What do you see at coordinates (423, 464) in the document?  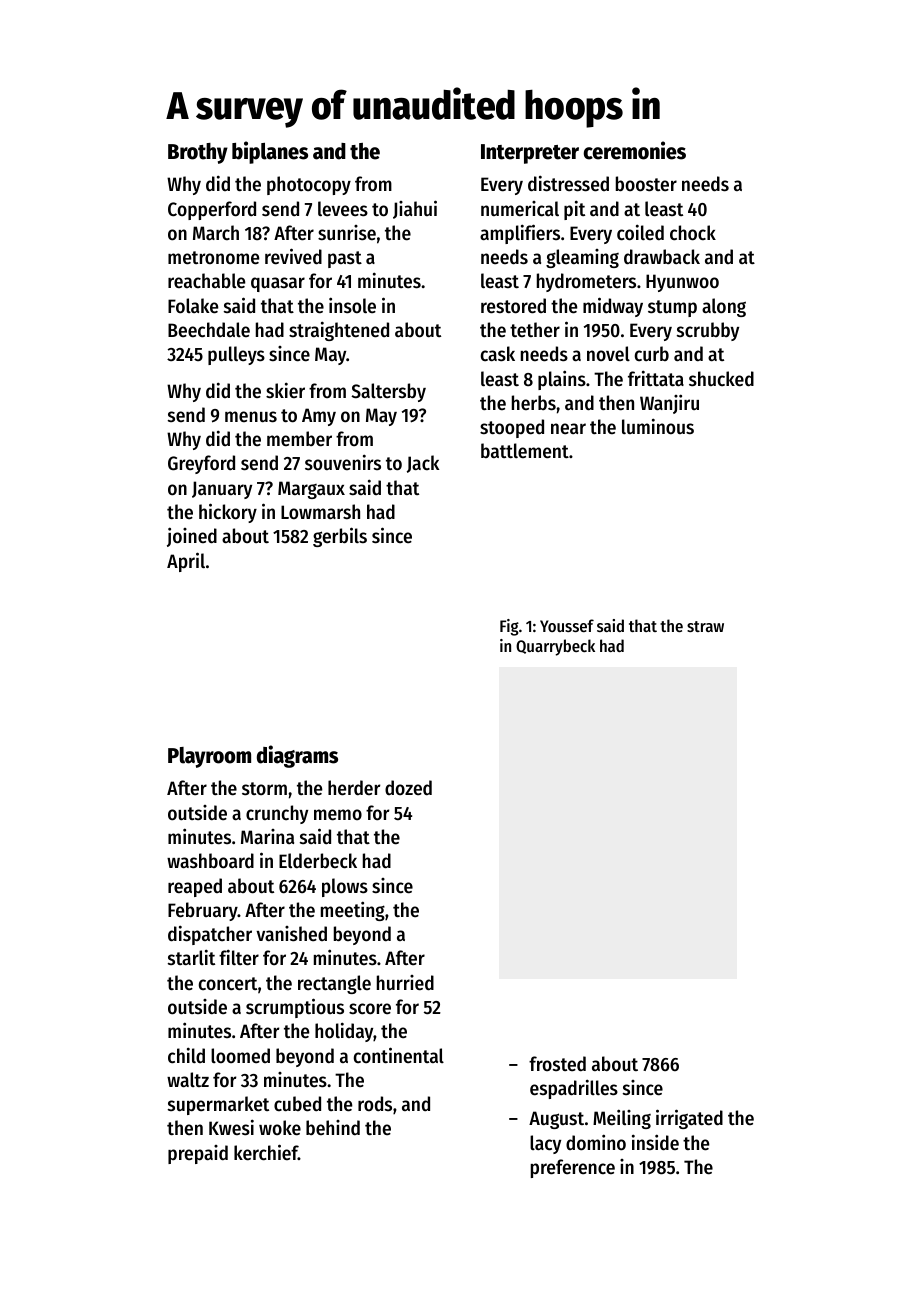 I see `Jack` at bounding box center [423, 464].
